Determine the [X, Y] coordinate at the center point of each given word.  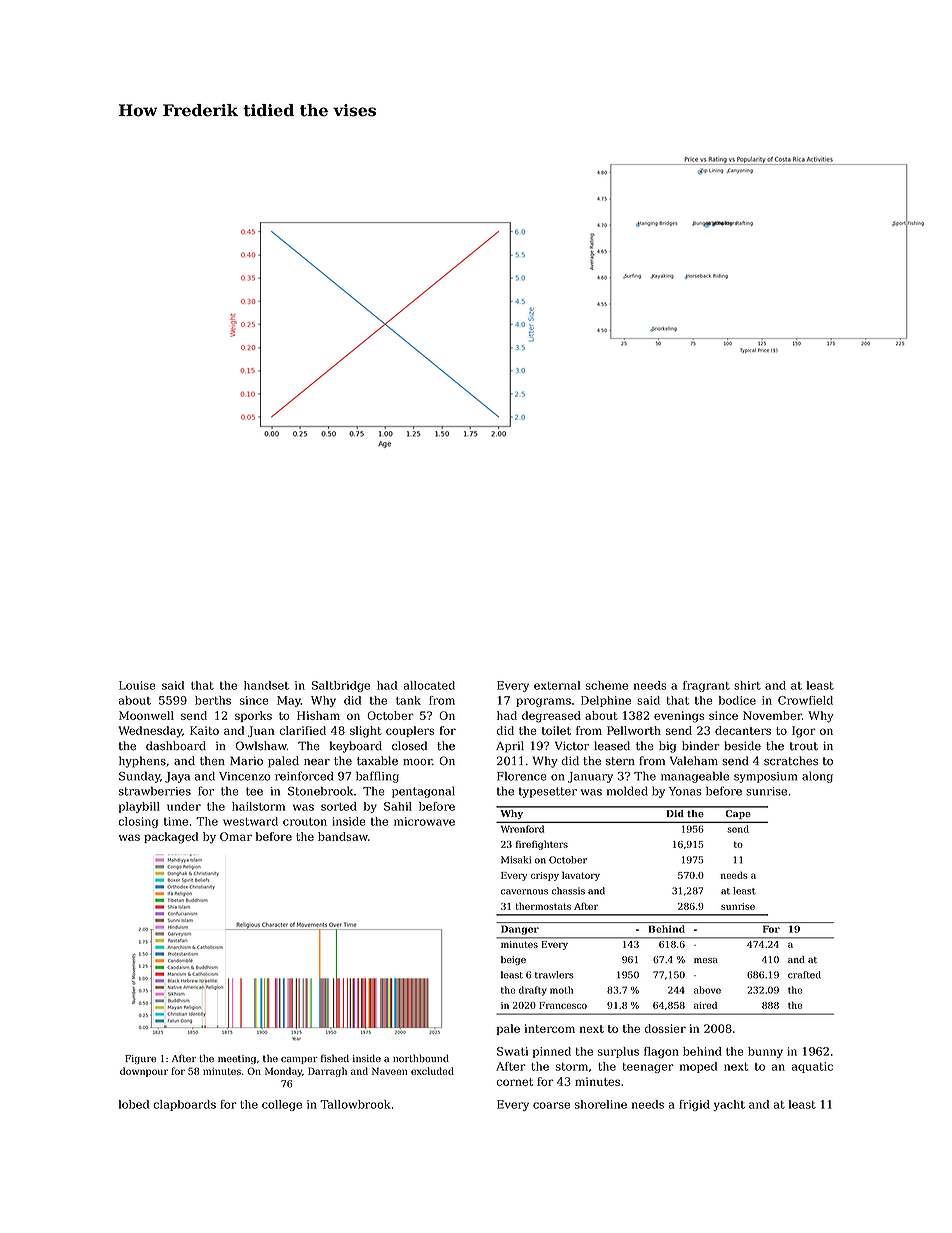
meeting [237, 1059]
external [557, 685]
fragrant [706, 686]
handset [266, 685]
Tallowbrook [355, 1104]
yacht [729, 1105]
